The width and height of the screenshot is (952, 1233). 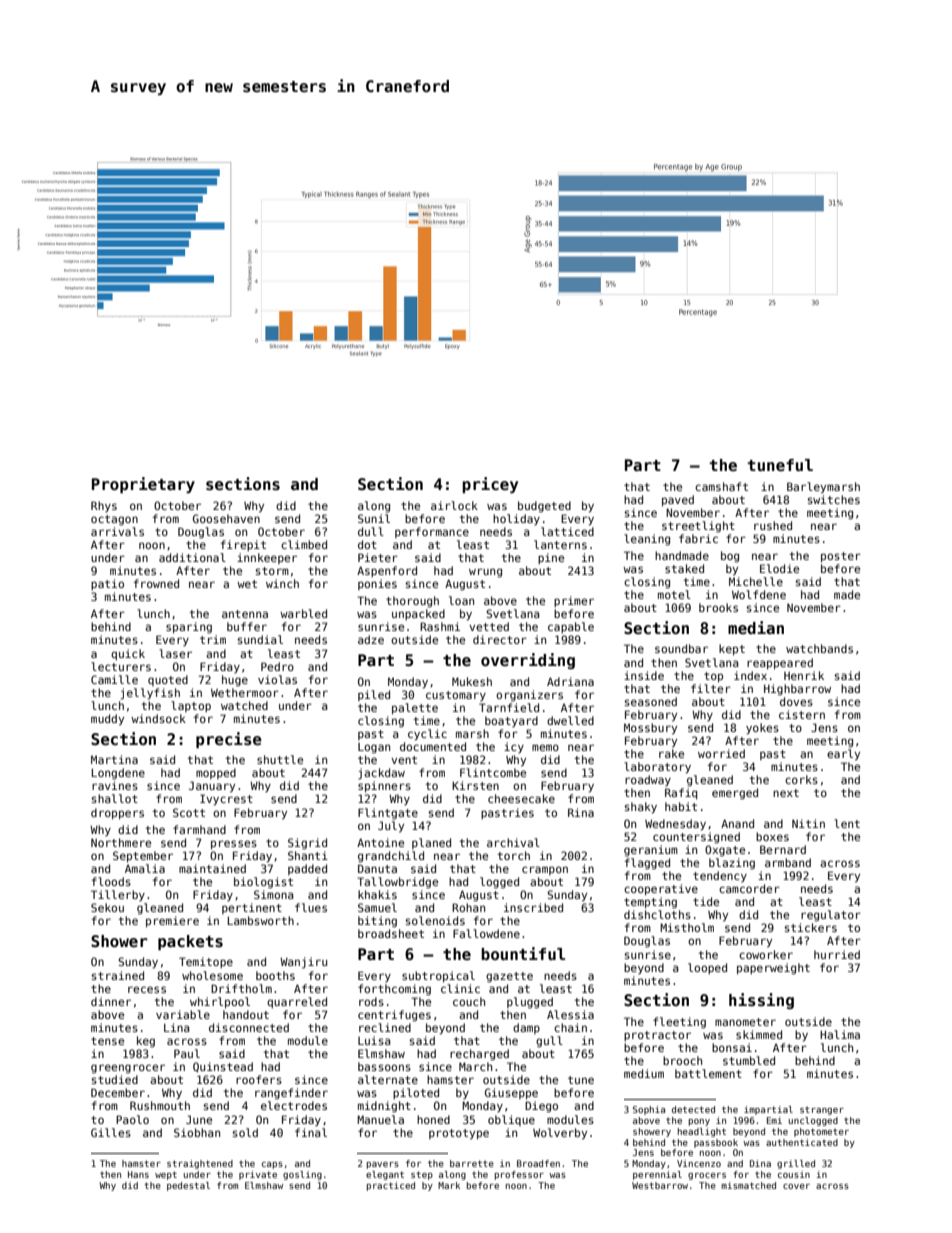 I want to click on Proprietary, so click(x=143, y=485).
